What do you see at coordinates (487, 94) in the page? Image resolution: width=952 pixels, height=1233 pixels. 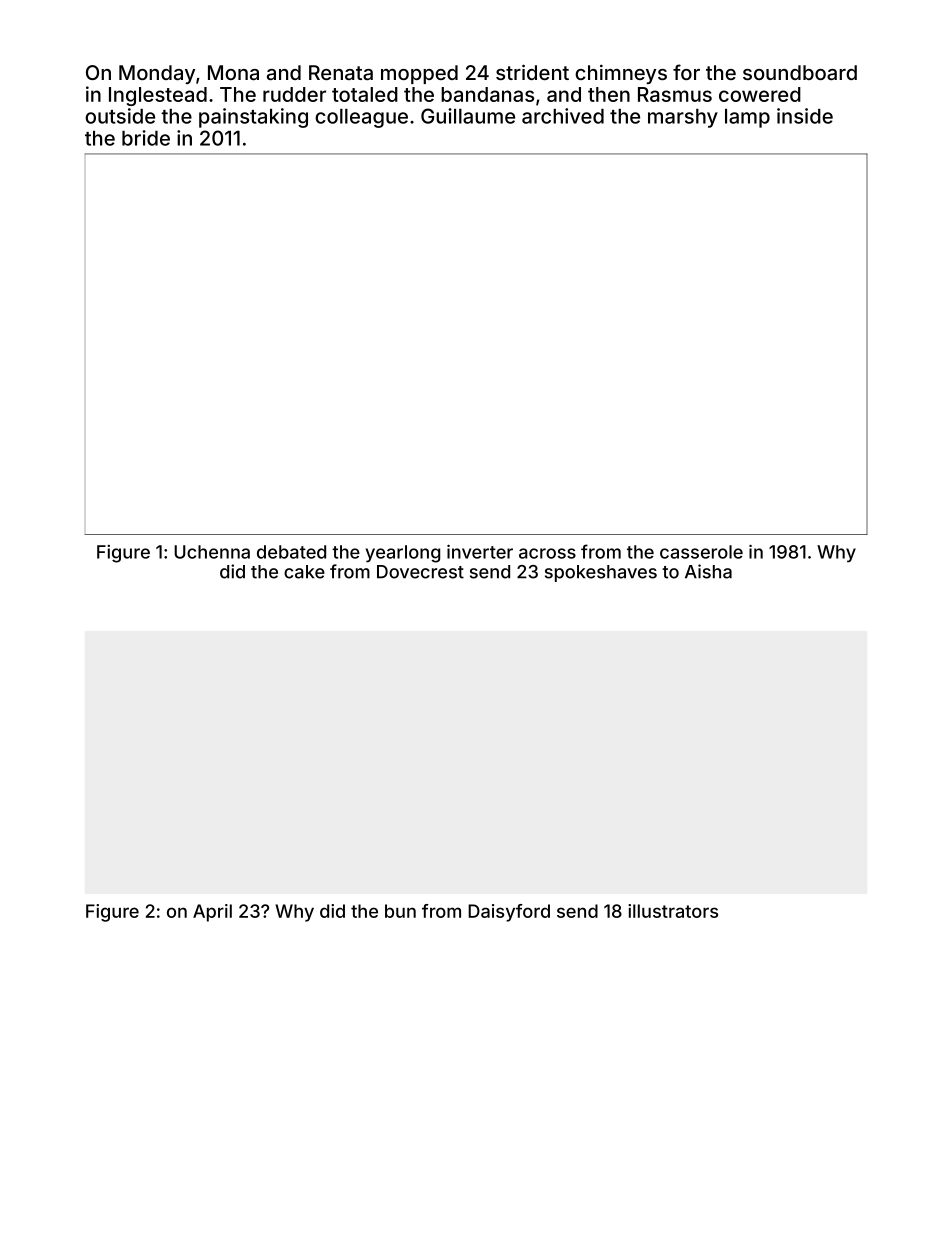 I see `bandanas` at bounding box center [487, 94].
